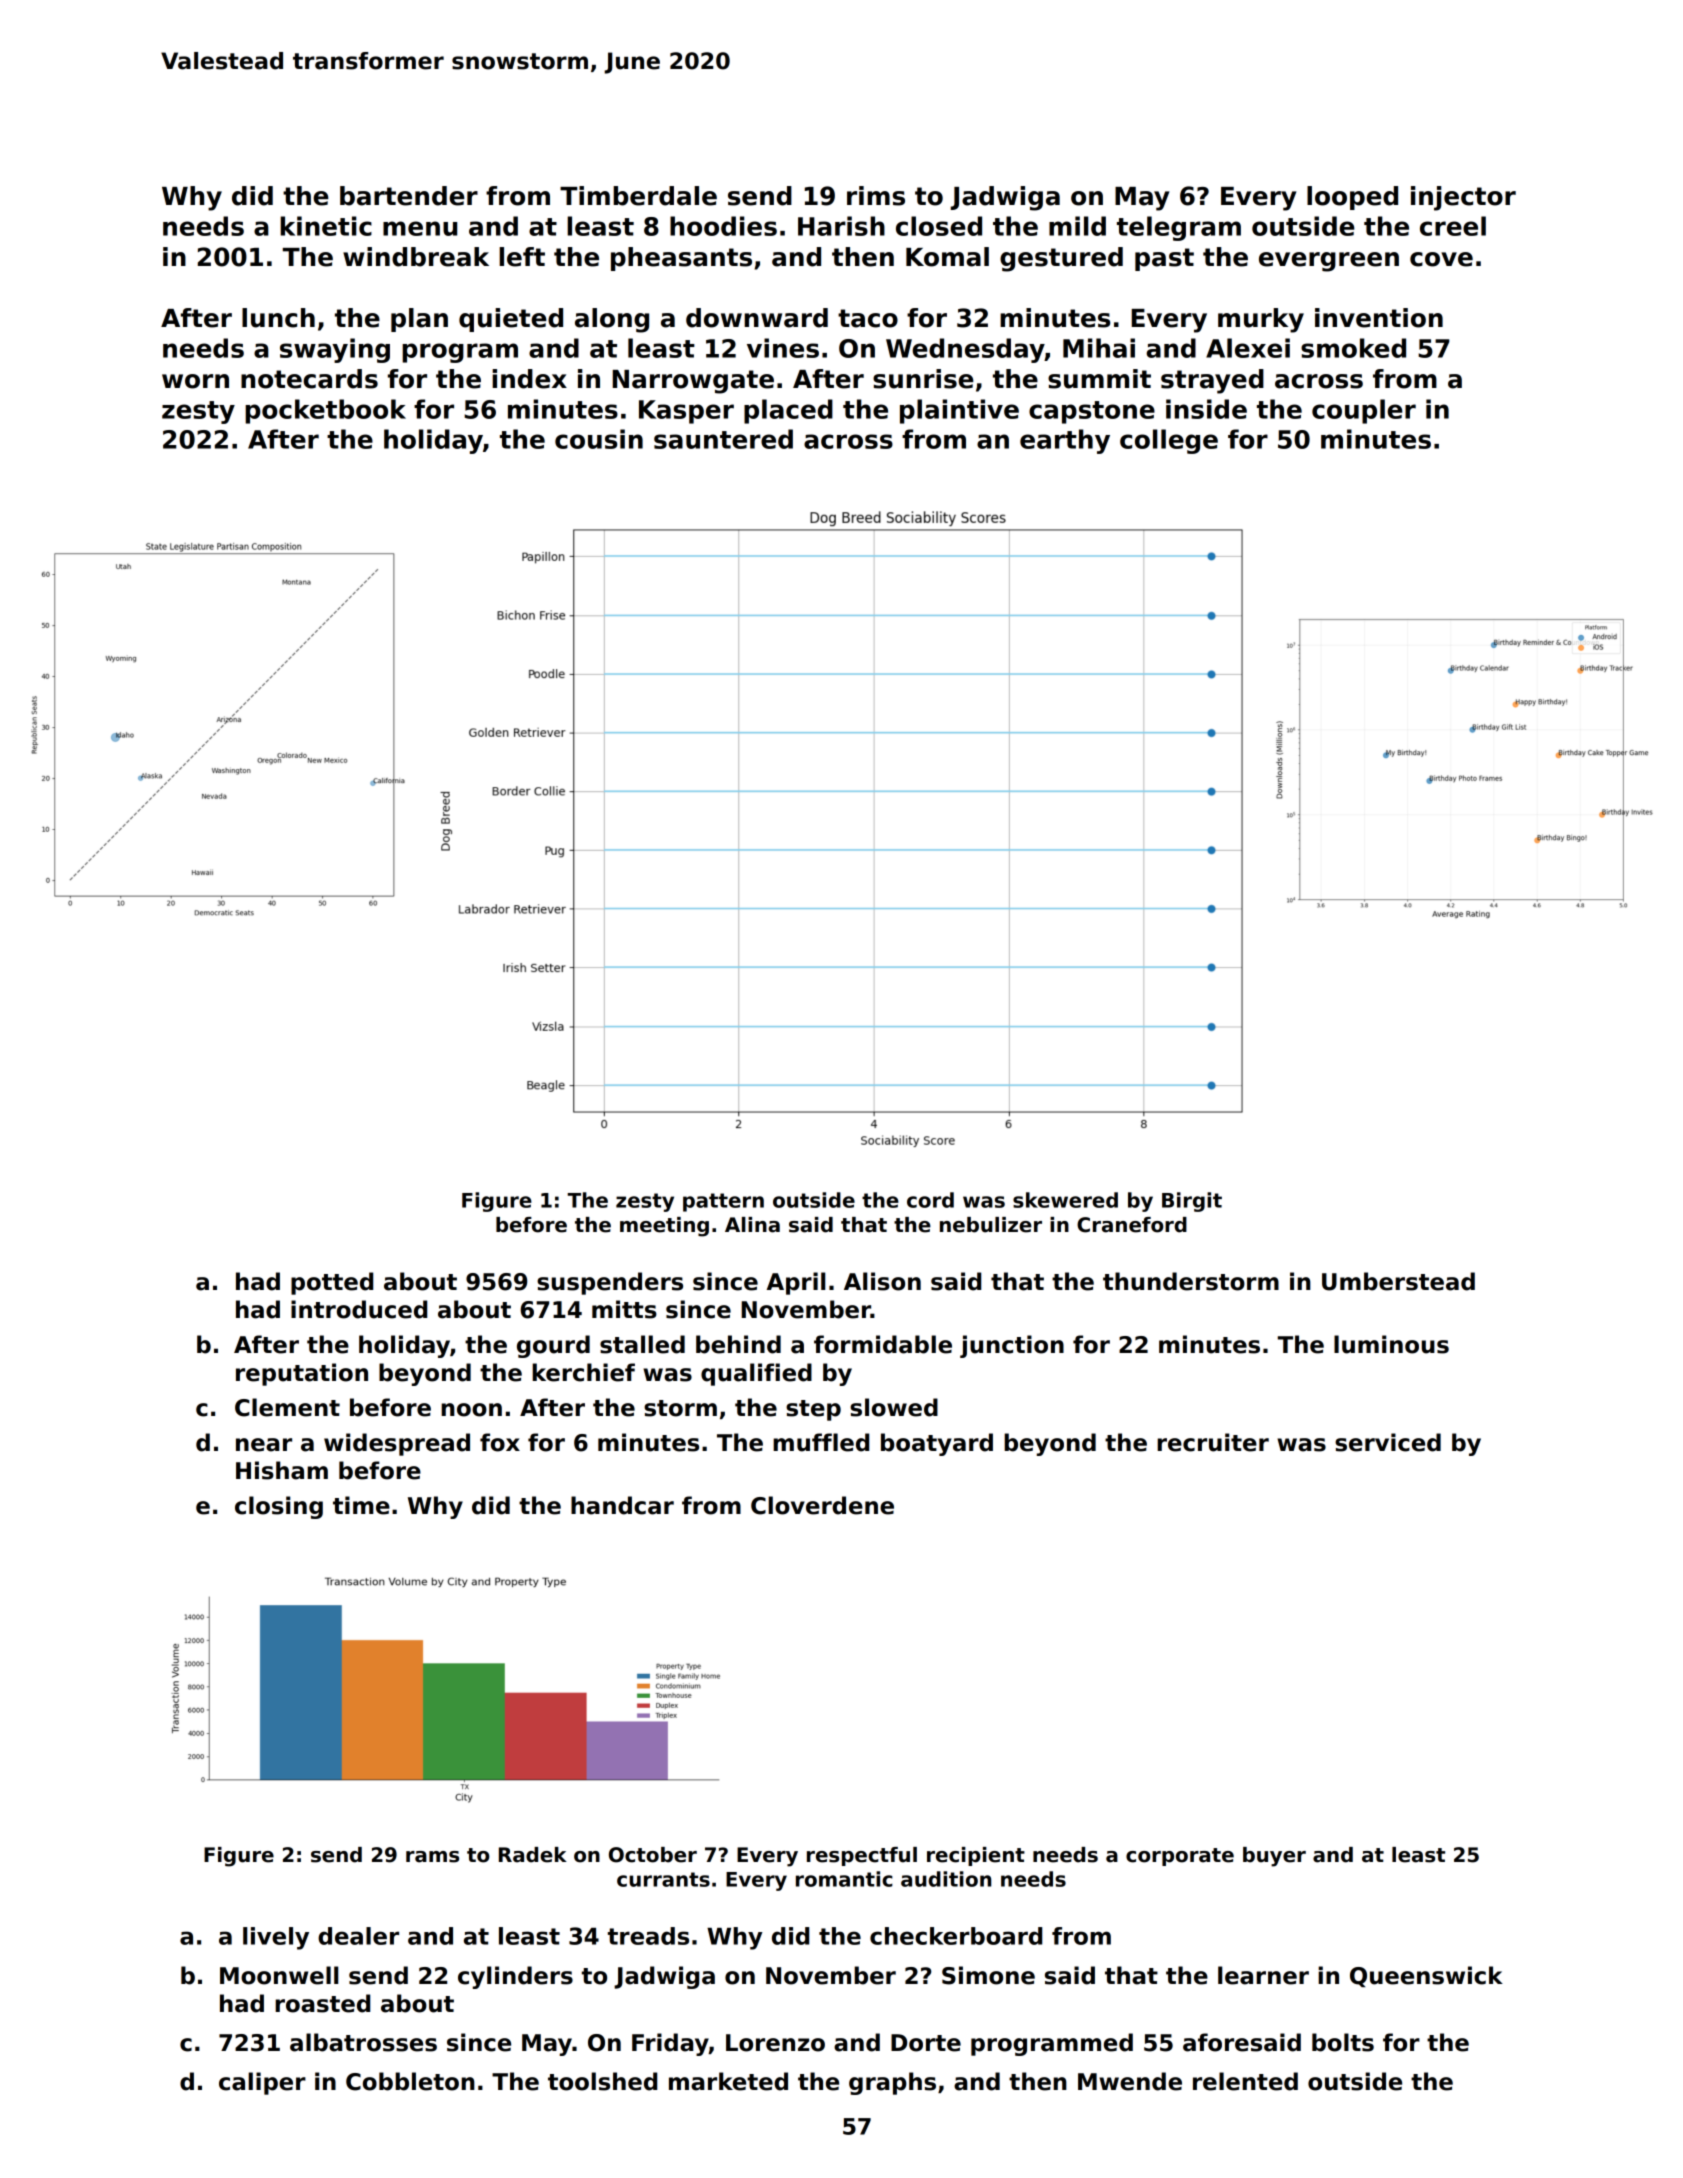  Describe the element at coordinates (1388, 1442) in the page. I see `serviced` at that location.
